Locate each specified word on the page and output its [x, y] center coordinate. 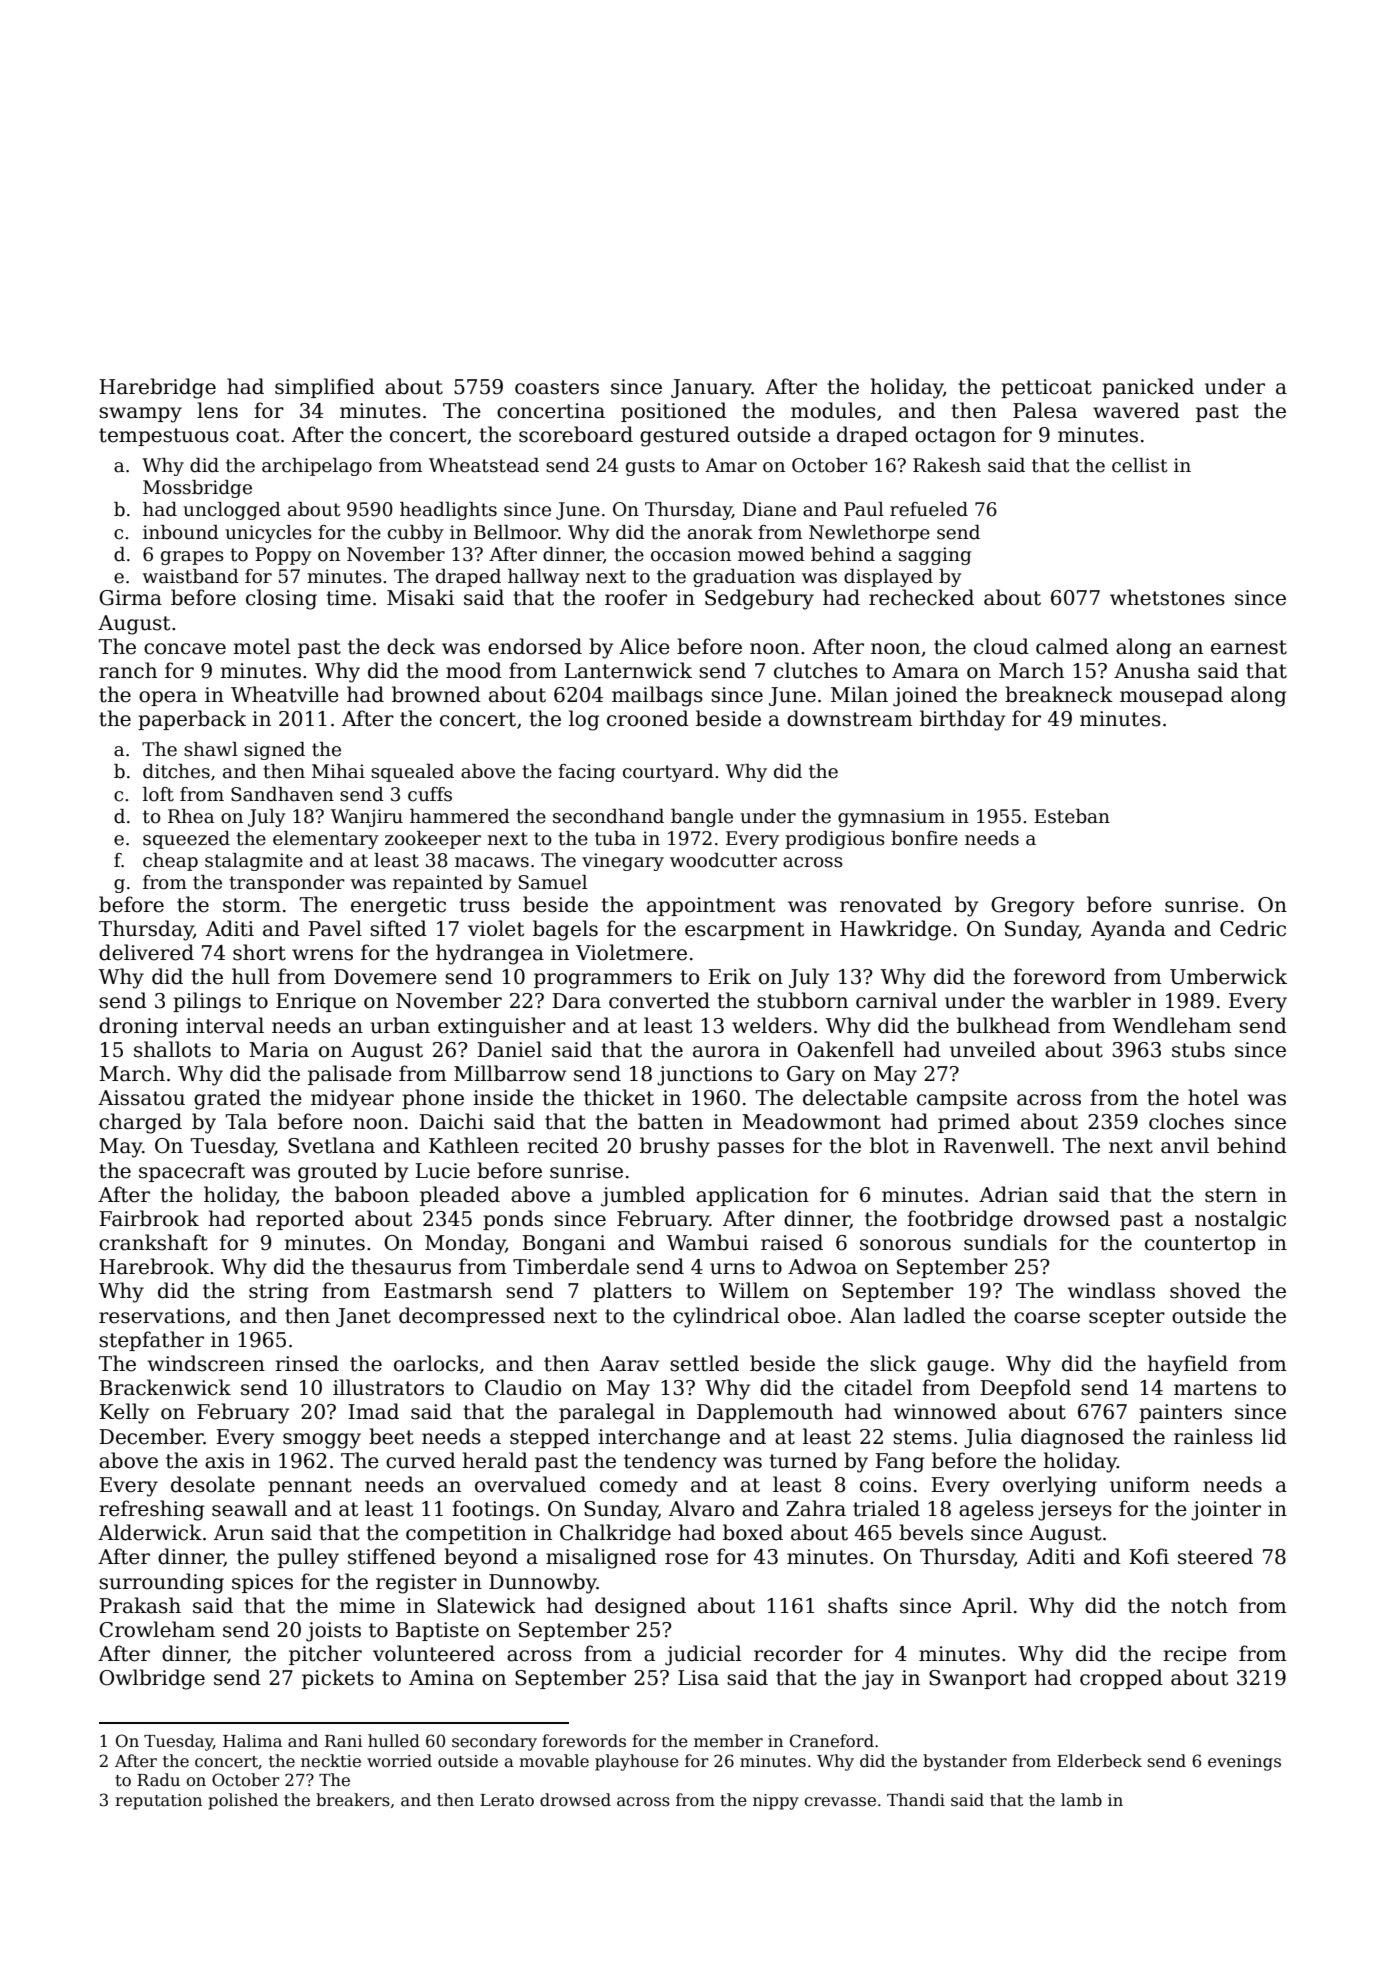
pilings [207, 1002]
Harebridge [157, 388]
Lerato [507, 1800]
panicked [1148, 388]
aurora [726, 1052]
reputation [158, 1802]
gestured [685, 436]
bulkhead [1003, 1025]
